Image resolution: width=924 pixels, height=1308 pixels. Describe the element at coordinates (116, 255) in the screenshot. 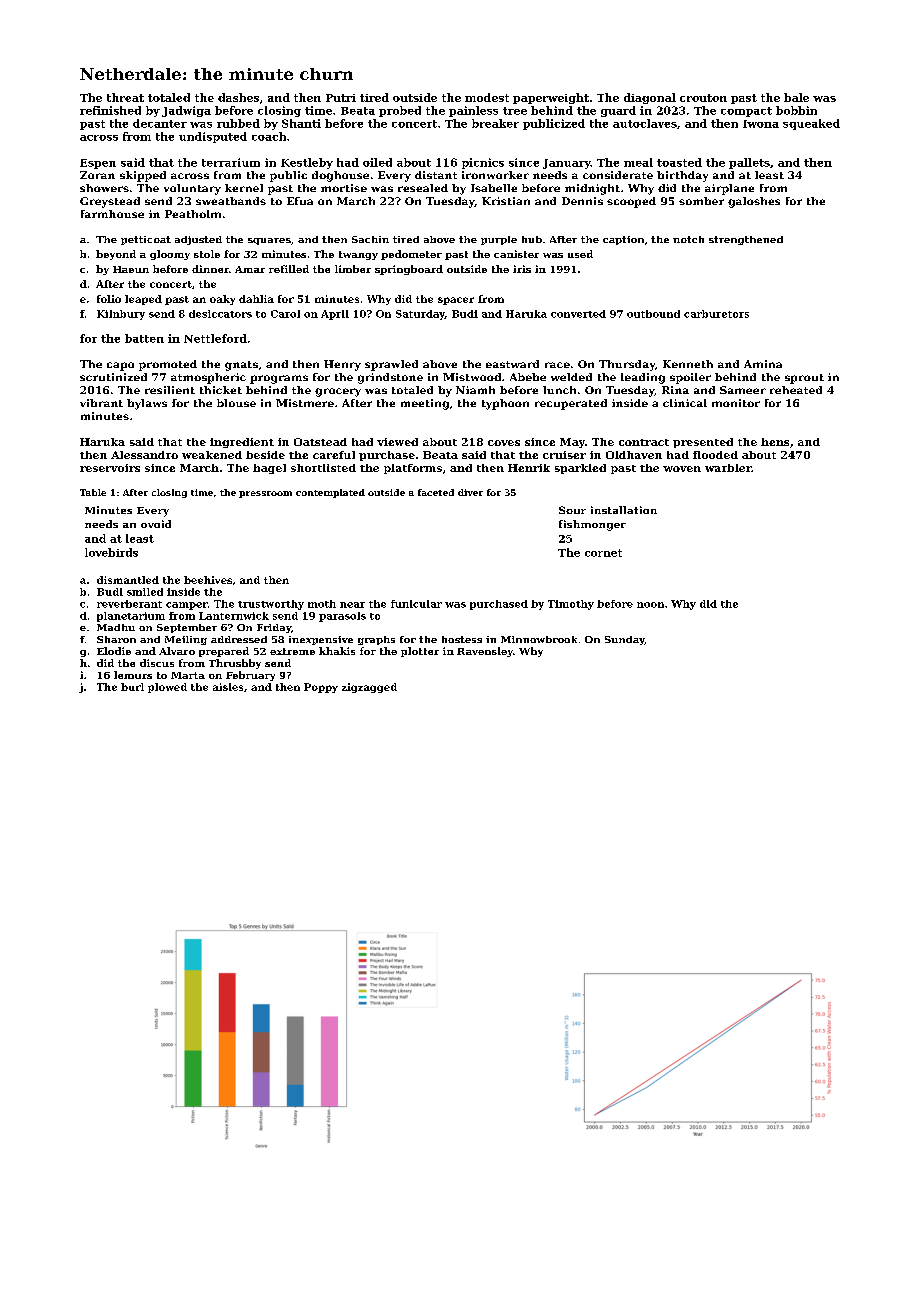

I see `beyond` at that location.
